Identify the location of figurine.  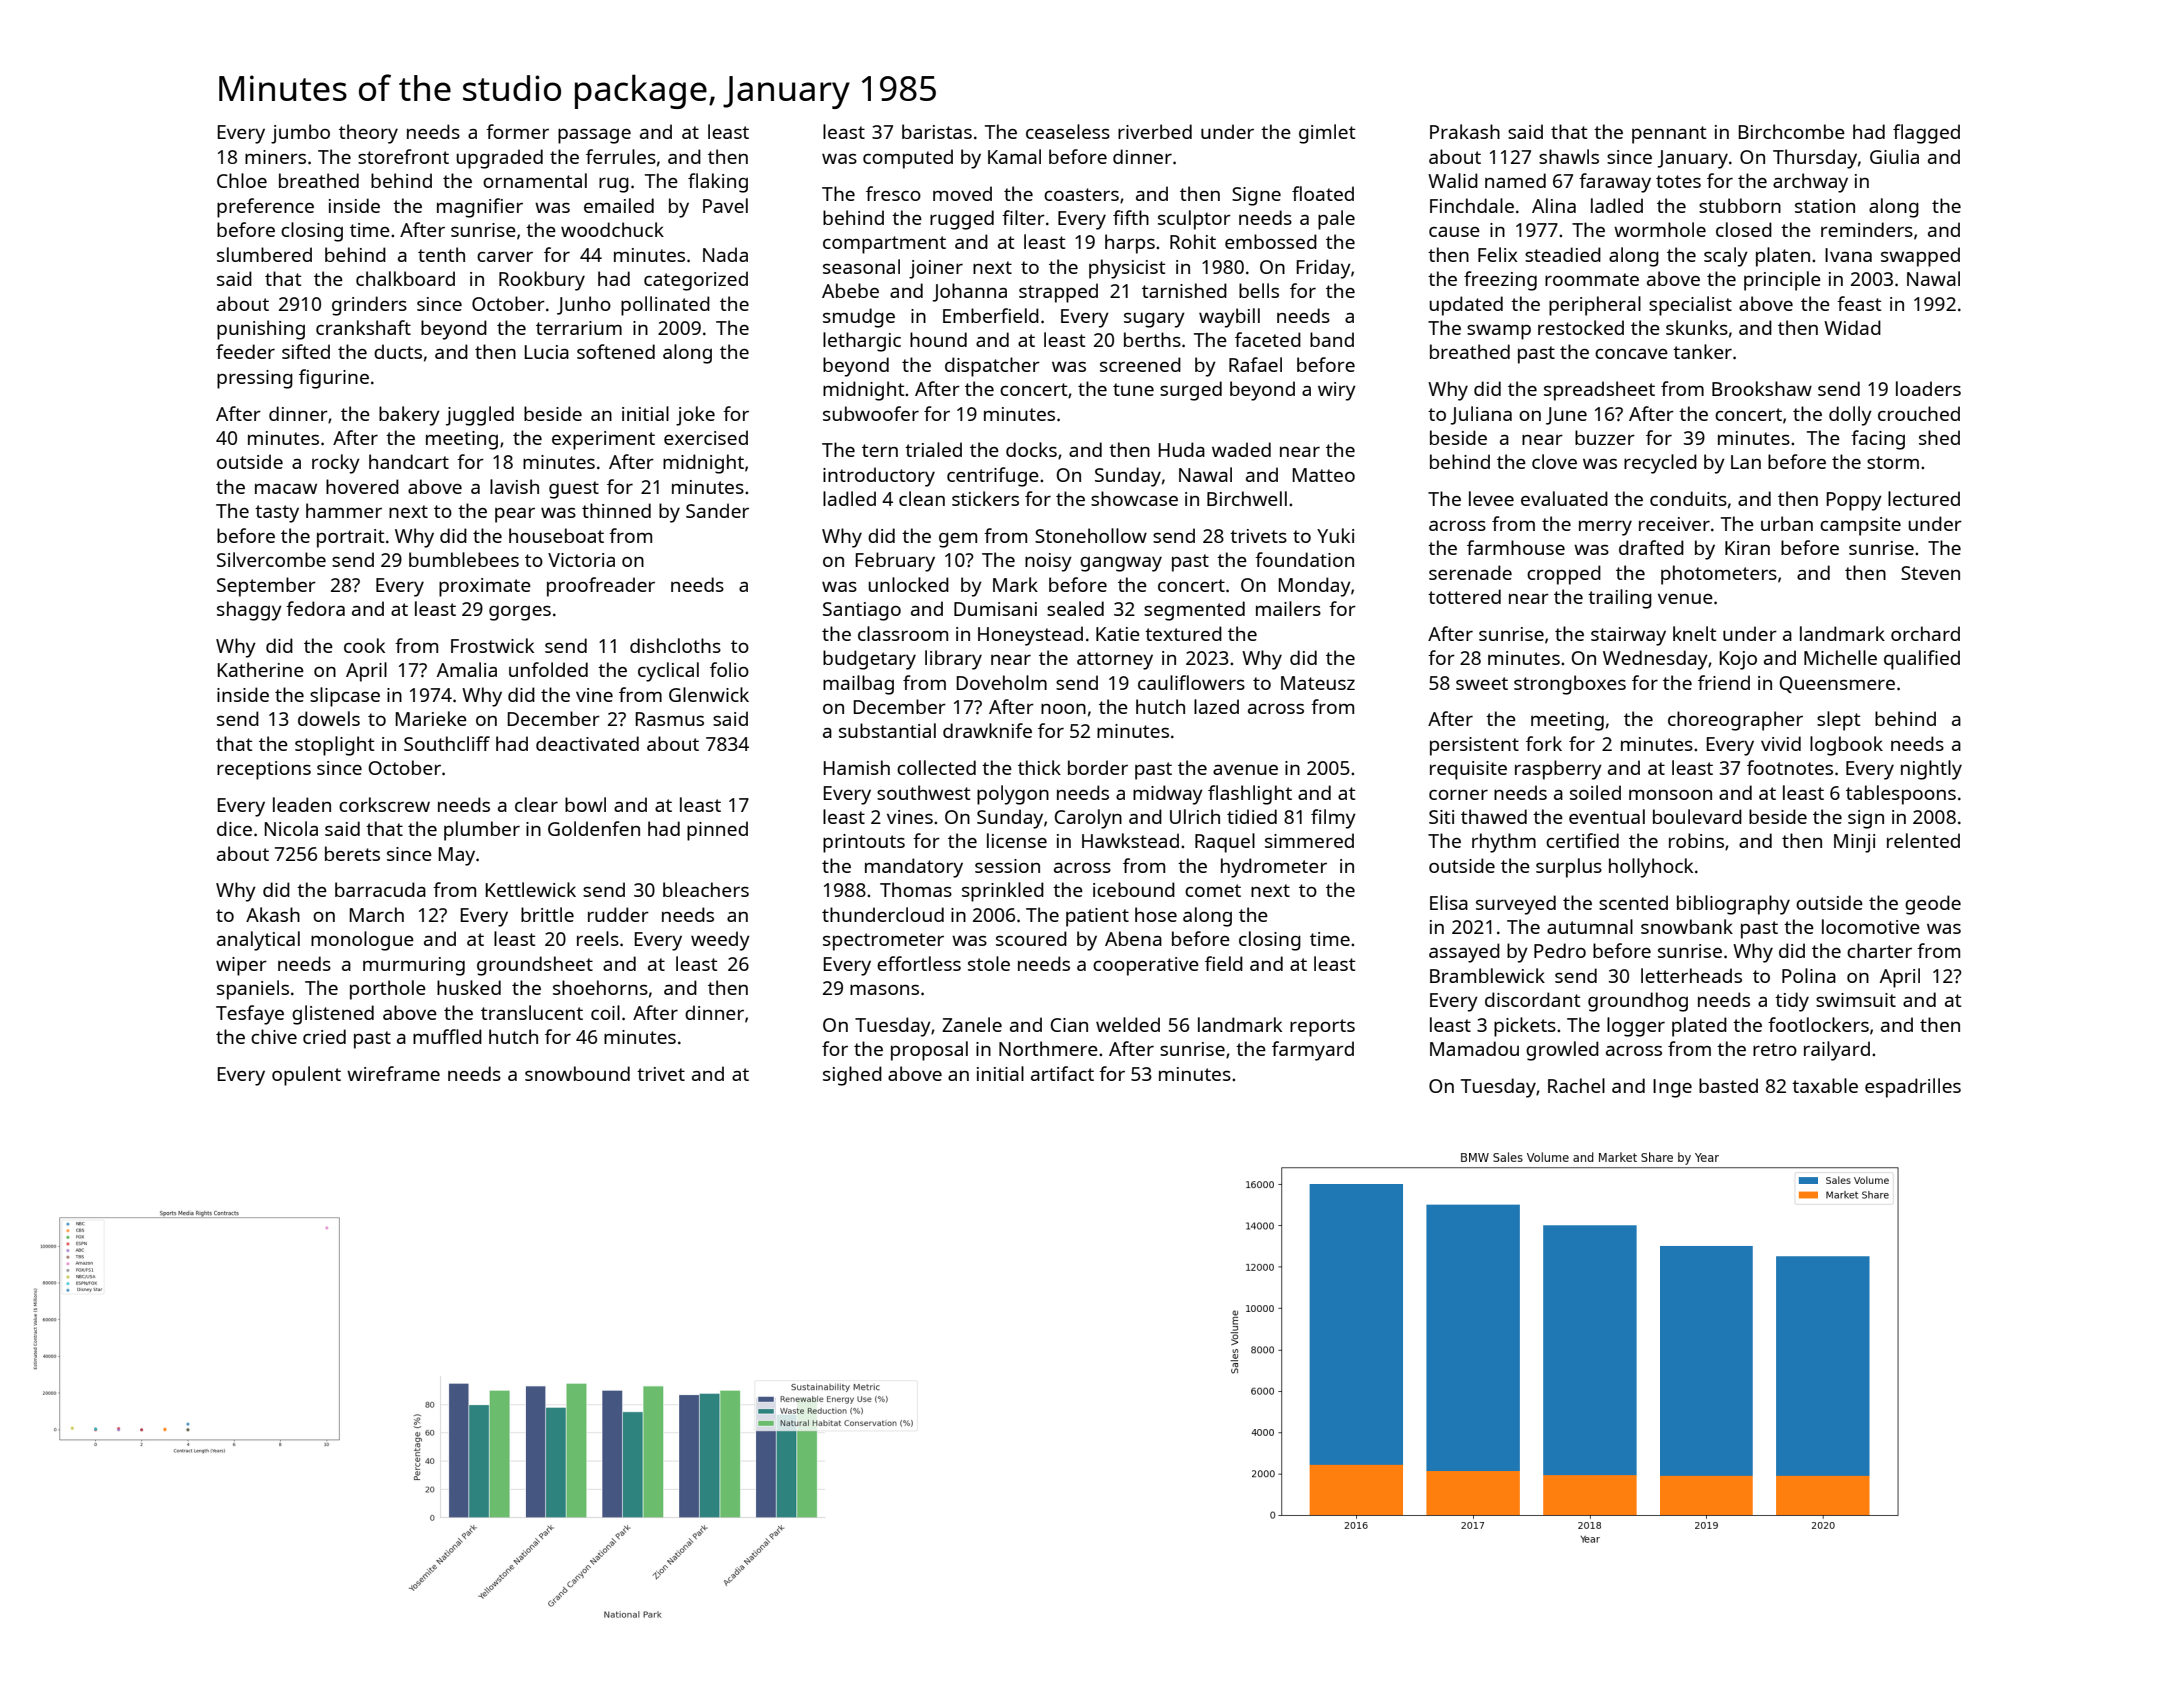
(334, 379).
